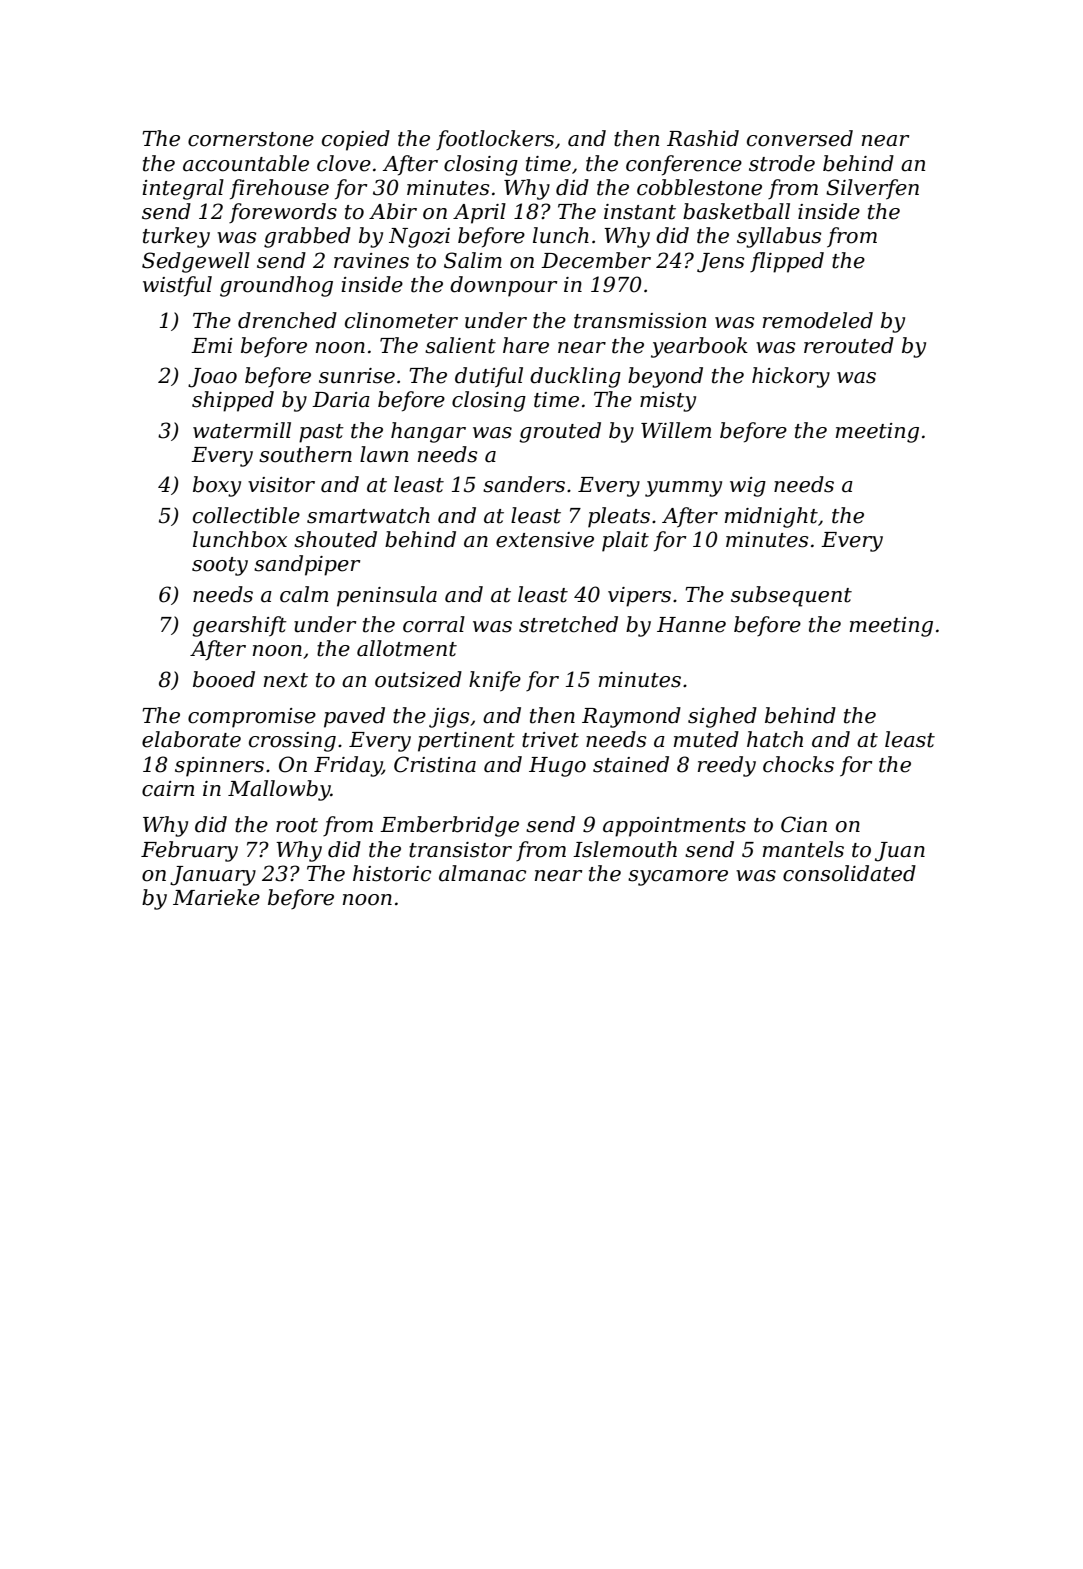 Image resolution: width=1083 pixels, height=1569 pixels. I want to click on Joao, so click(212, 378).
